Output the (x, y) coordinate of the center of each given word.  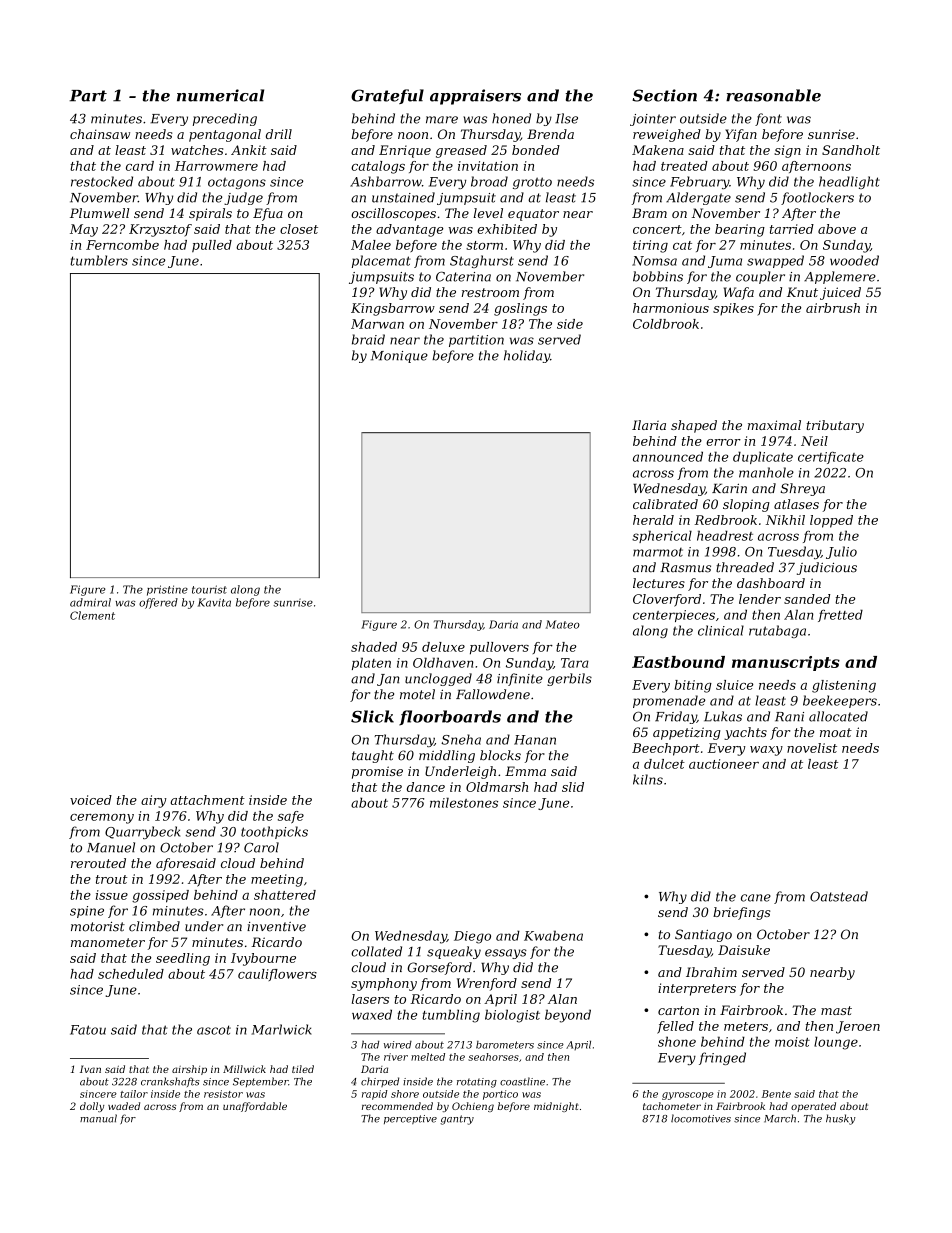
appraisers (475, 97)
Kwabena (553, 935)
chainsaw (100, 134)
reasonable (773, 95)
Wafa (739, 293)
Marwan (377, 324)
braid (368, 339)
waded (124, 1106)
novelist (812, 748)
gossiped (160, 896)
